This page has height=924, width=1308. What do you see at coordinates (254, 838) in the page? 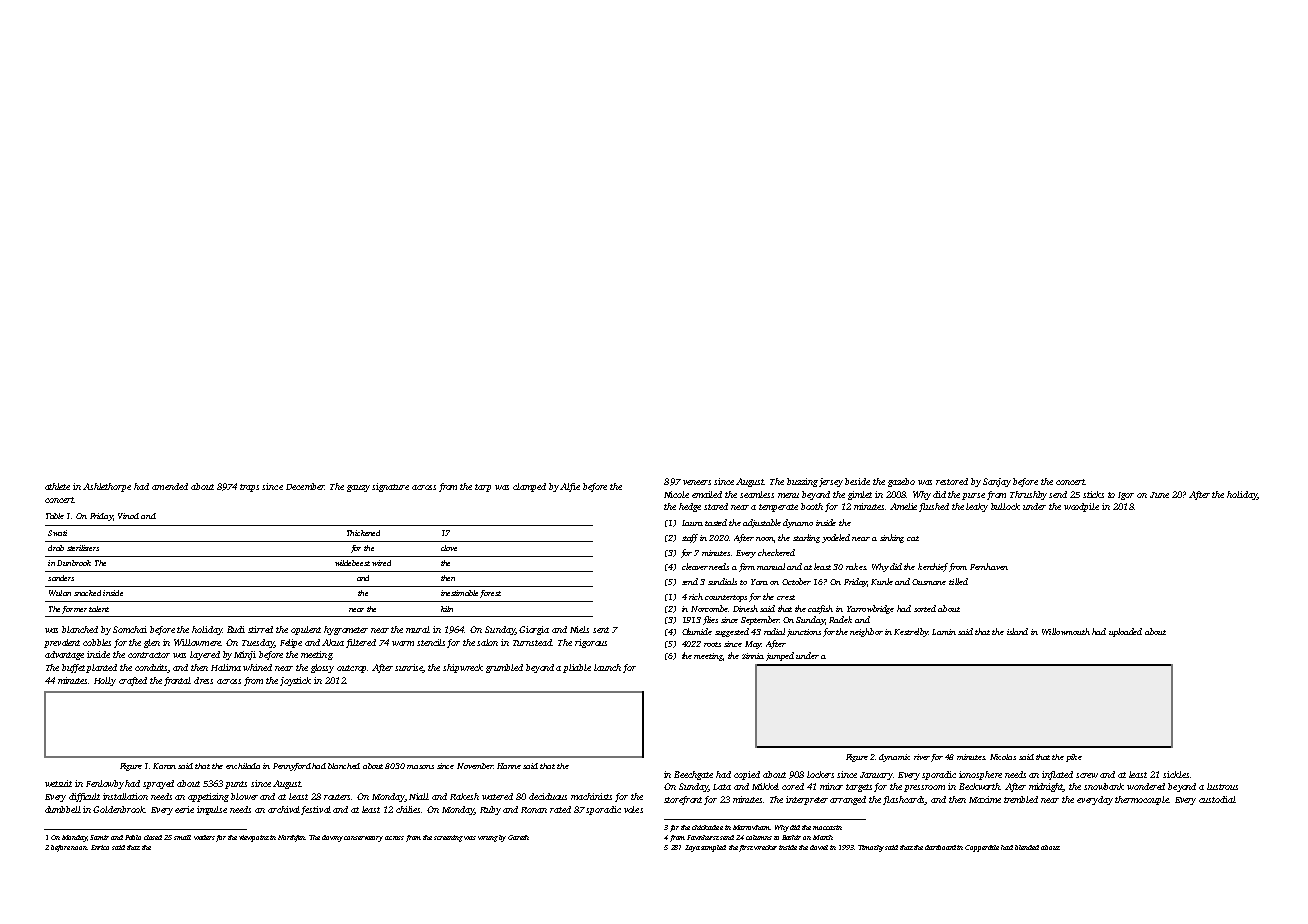
I see `viewpoint` at bounding box center [254, 838].
